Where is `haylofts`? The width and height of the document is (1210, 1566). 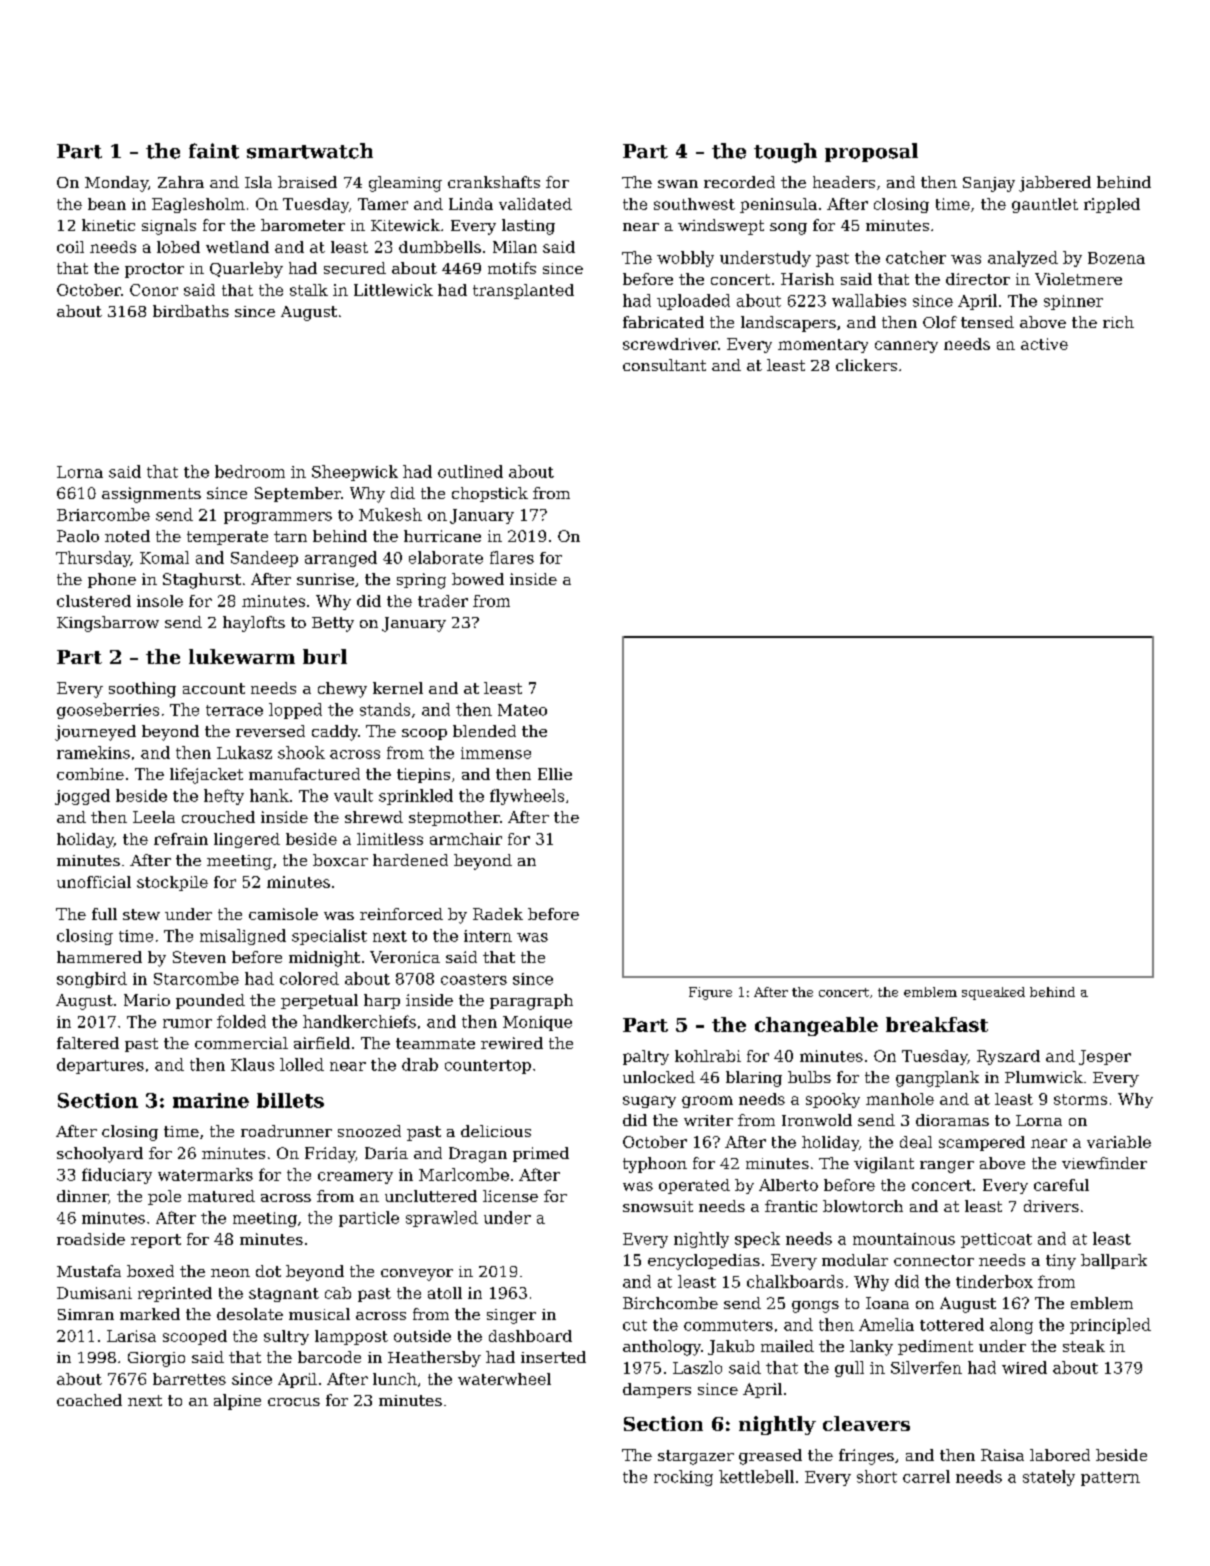 haylofts is located at coordinates (254, 624).
